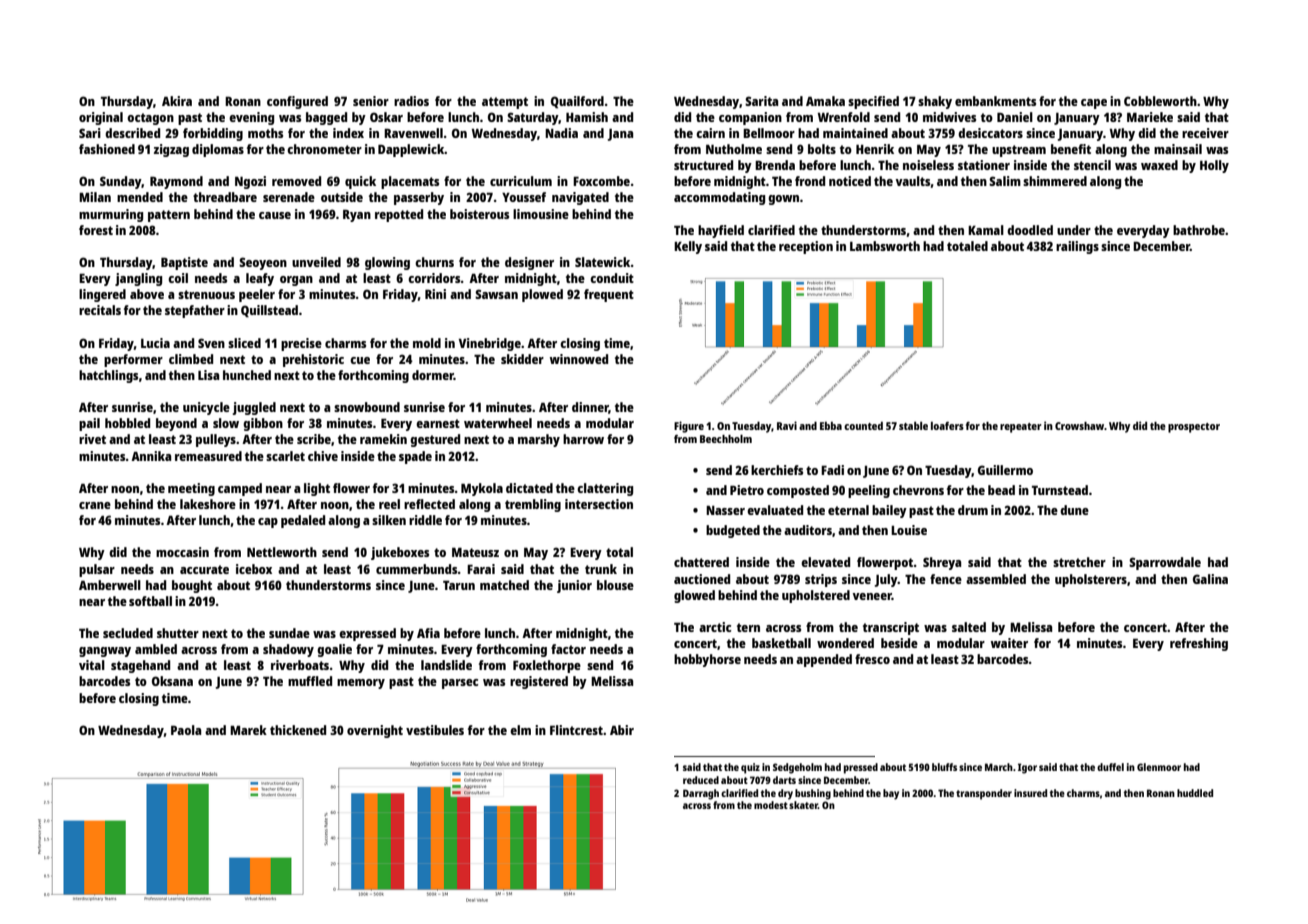  Describe the element at coordinates (771, 805) in the screenshot. I see `modest` at that location.
